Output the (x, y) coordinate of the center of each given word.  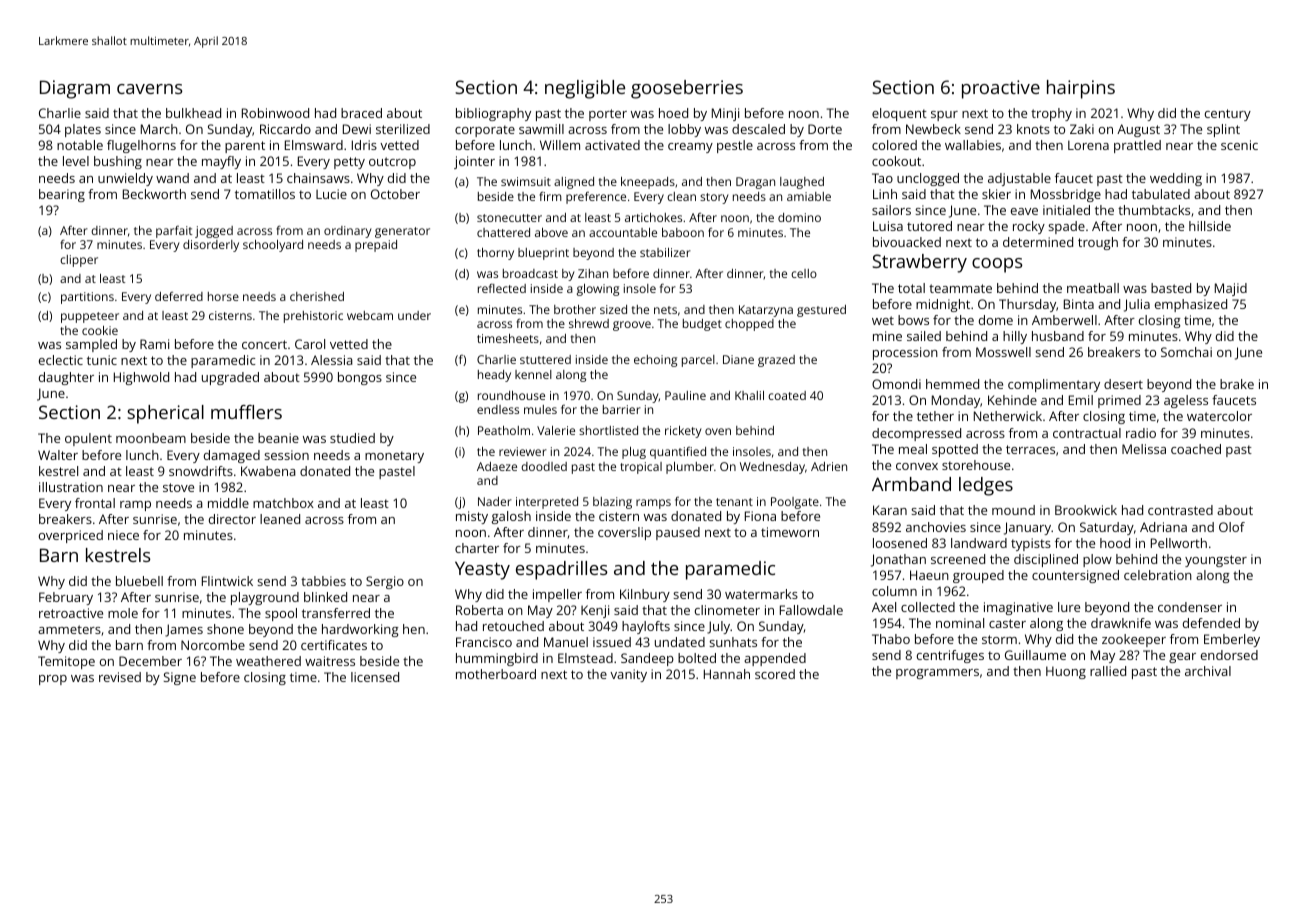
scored (775, 674)
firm (550, 196)
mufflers (246, 412)
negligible (585, 89)
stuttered (545, 359)
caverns (149, 89)
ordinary (347, 232)
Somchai (1186, 352)
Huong (1066, 672)
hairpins (1081, 89)
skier (996, 194)
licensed (375, 677)
